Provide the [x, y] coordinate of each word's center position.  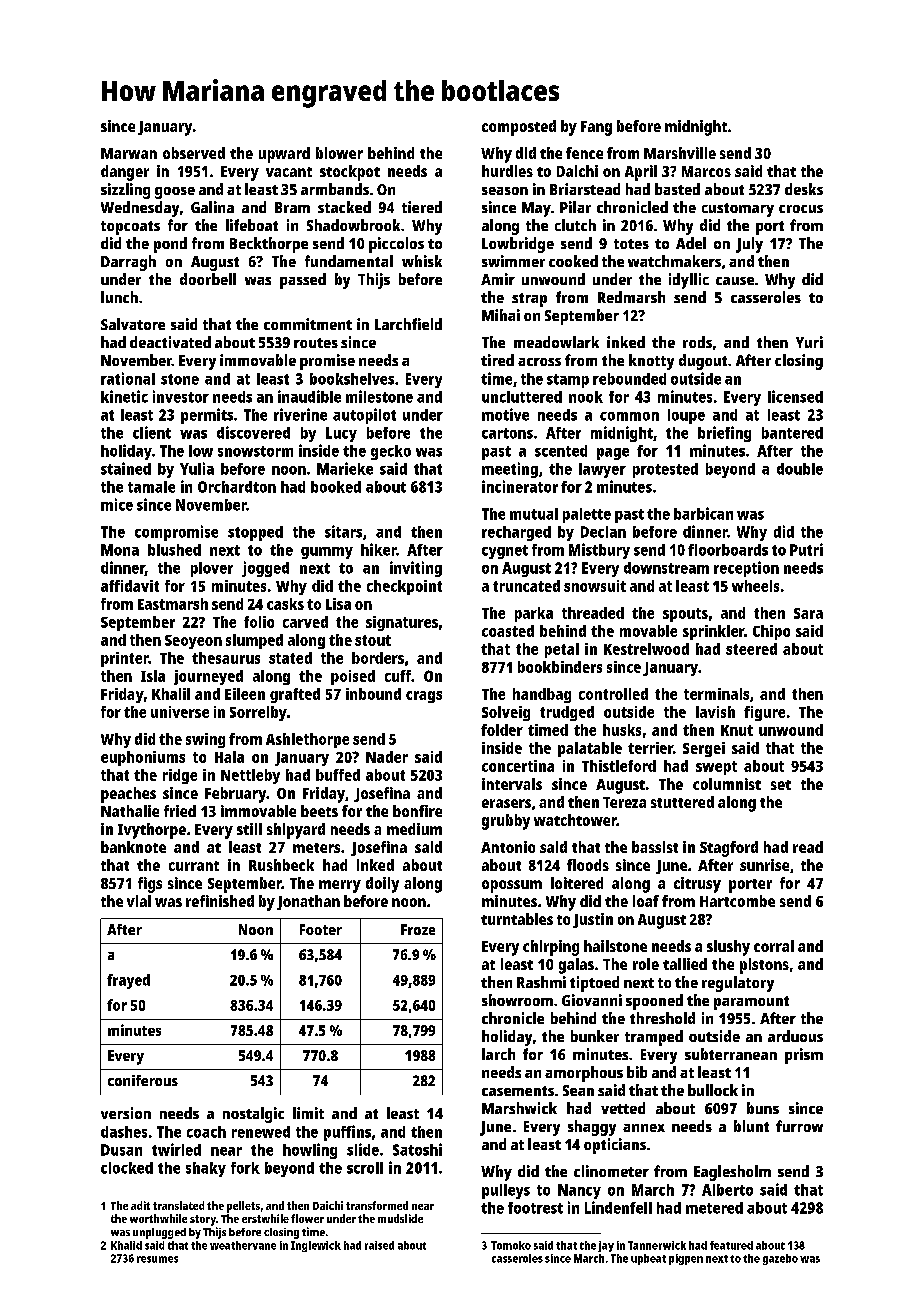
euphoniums [143, 758]
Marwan [129, 153]
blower [339, 153]
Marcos [706, 171]
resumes [157, 1259]
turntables [517, 919]
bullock [713, 1090]
